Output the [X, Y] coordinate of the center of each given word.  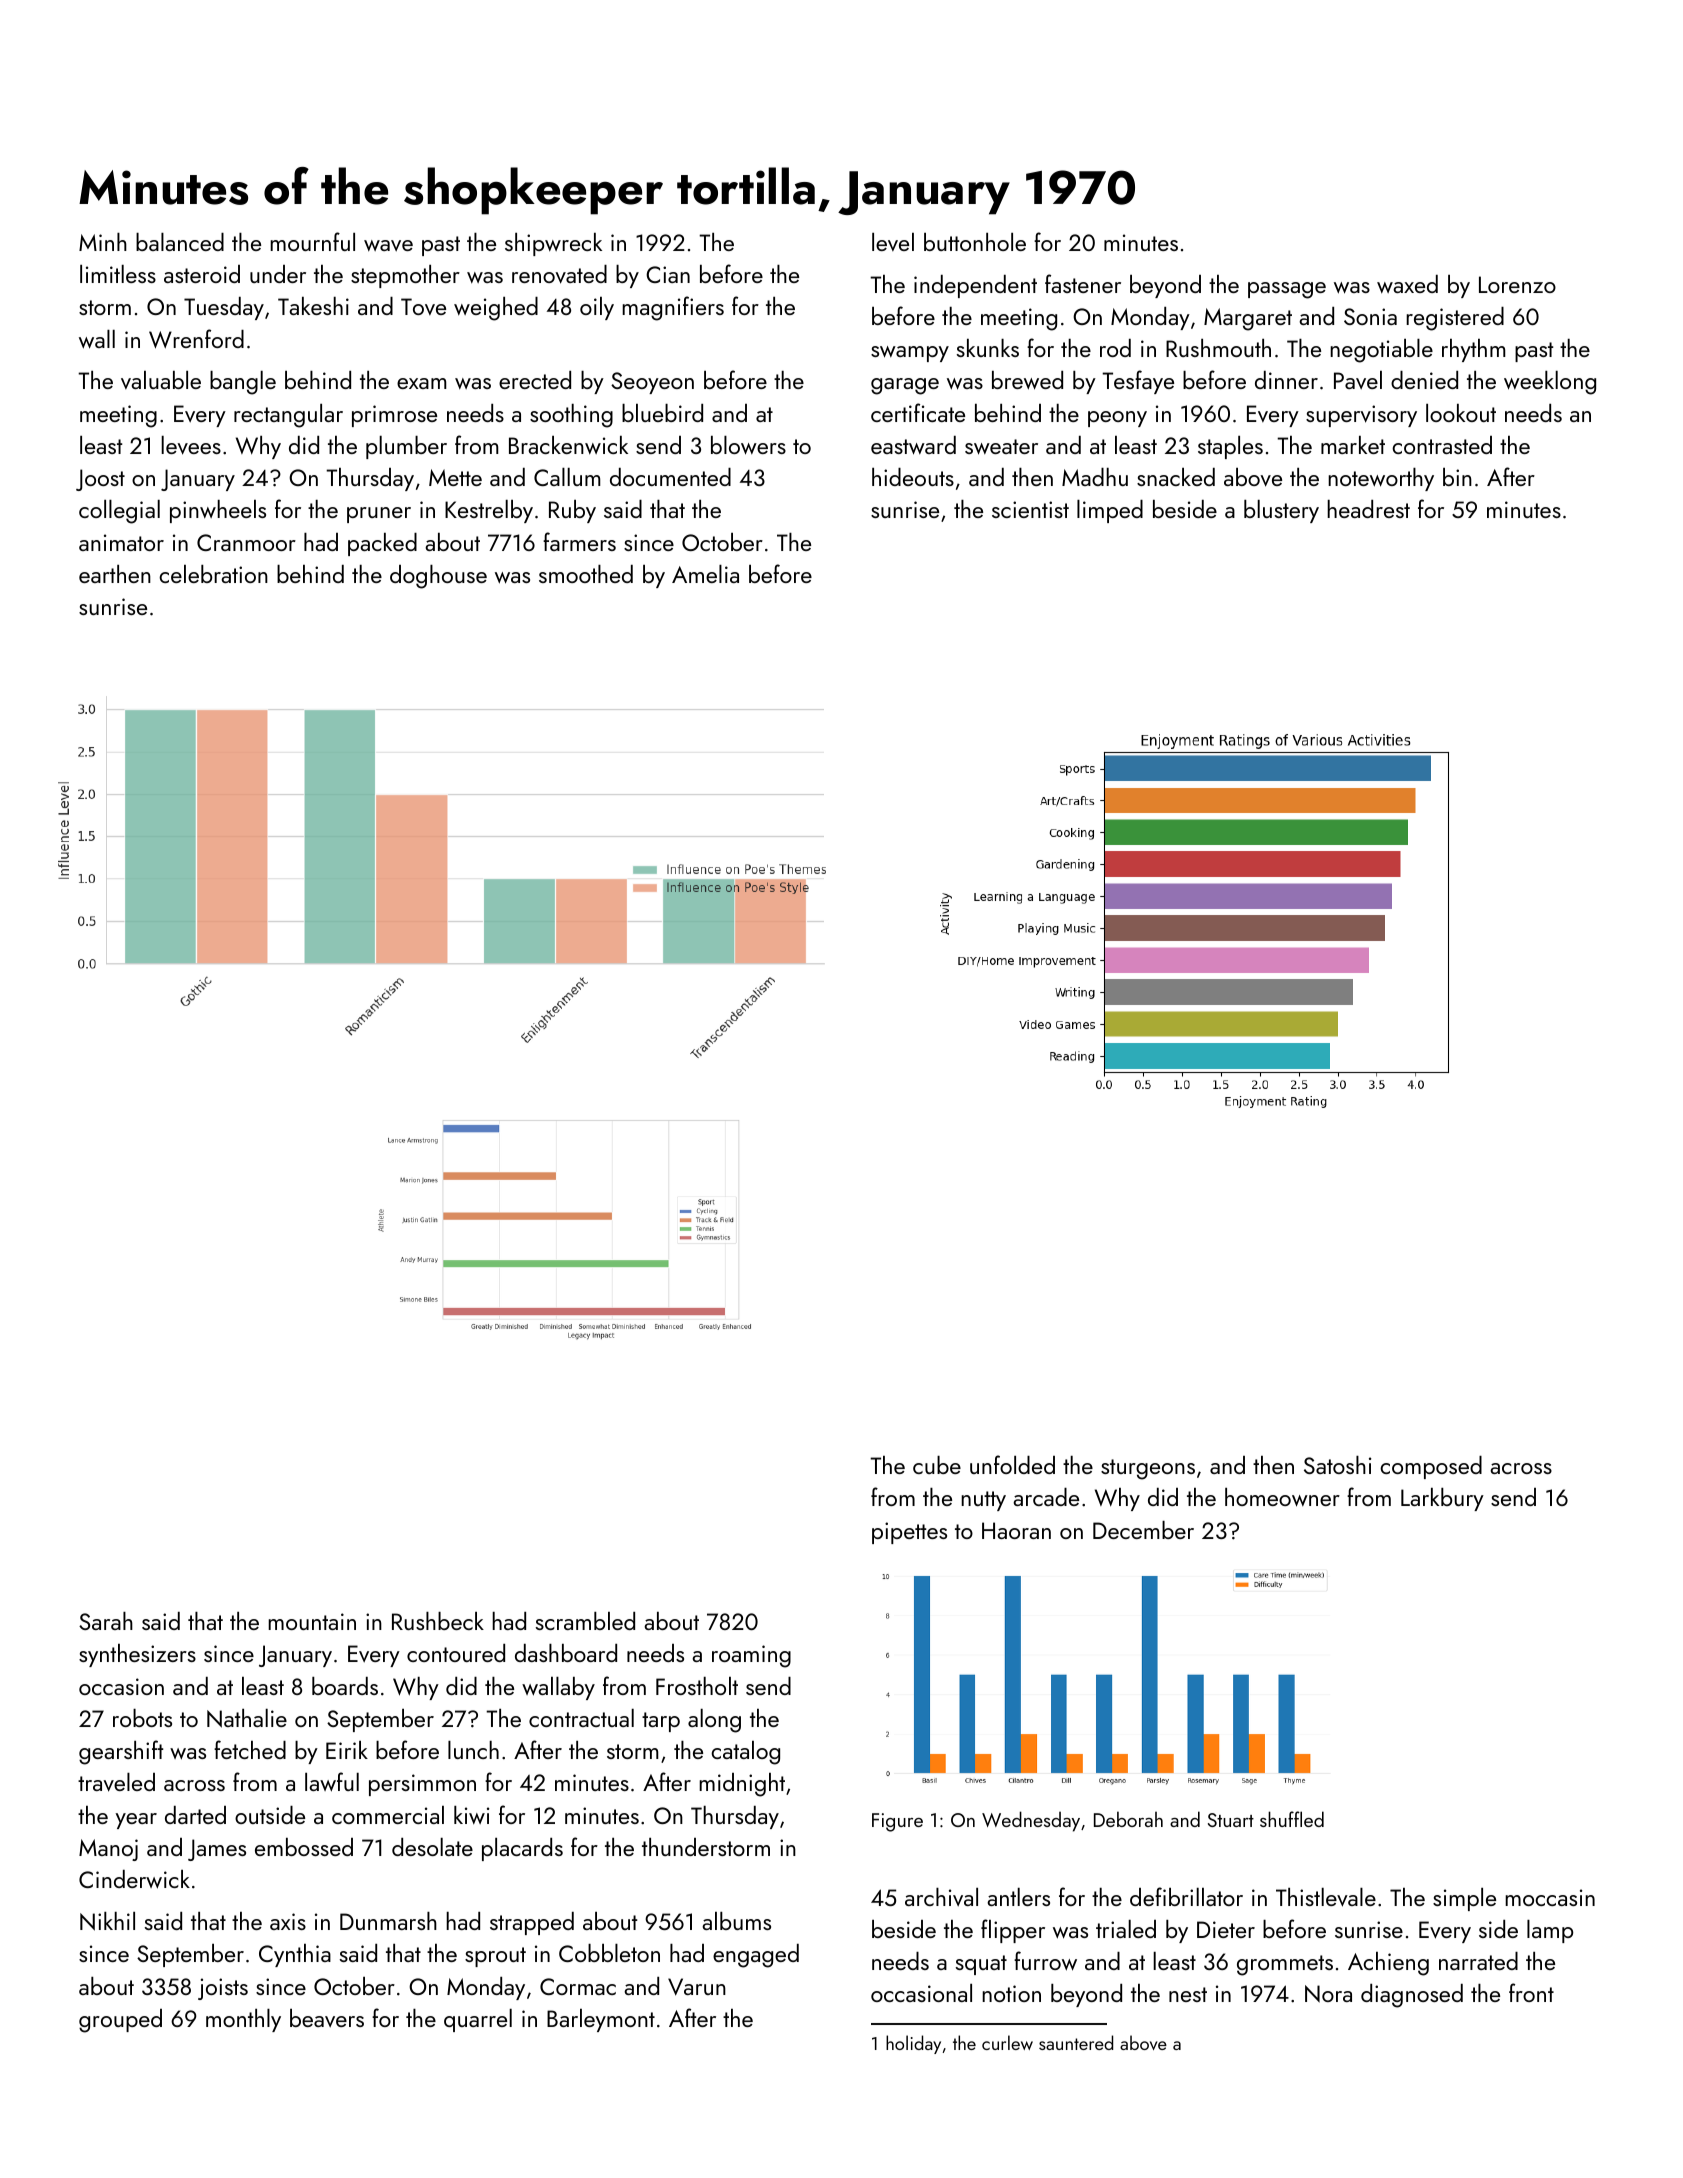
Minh [103, 242]
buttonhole [975, 242]
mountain [312, 1621]
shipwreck [553, 244]
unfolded [1012, 1464]
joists [223, 1989]
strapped [532, 1923]
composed [1431, 1467]
